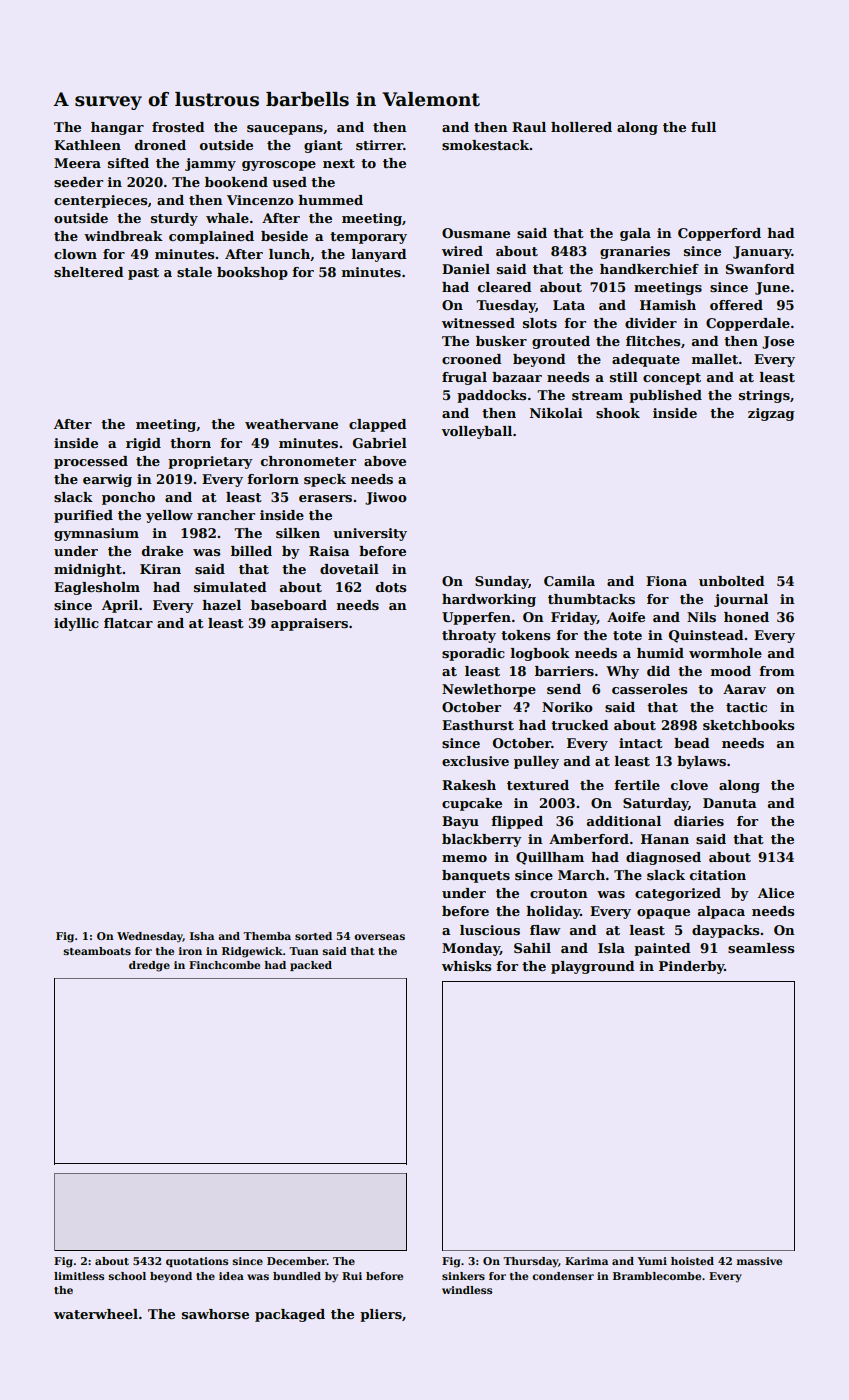  What do you see at coordinates (79, 1276) in the document?
I see `limitless` at bounding box center [79, 1276].
